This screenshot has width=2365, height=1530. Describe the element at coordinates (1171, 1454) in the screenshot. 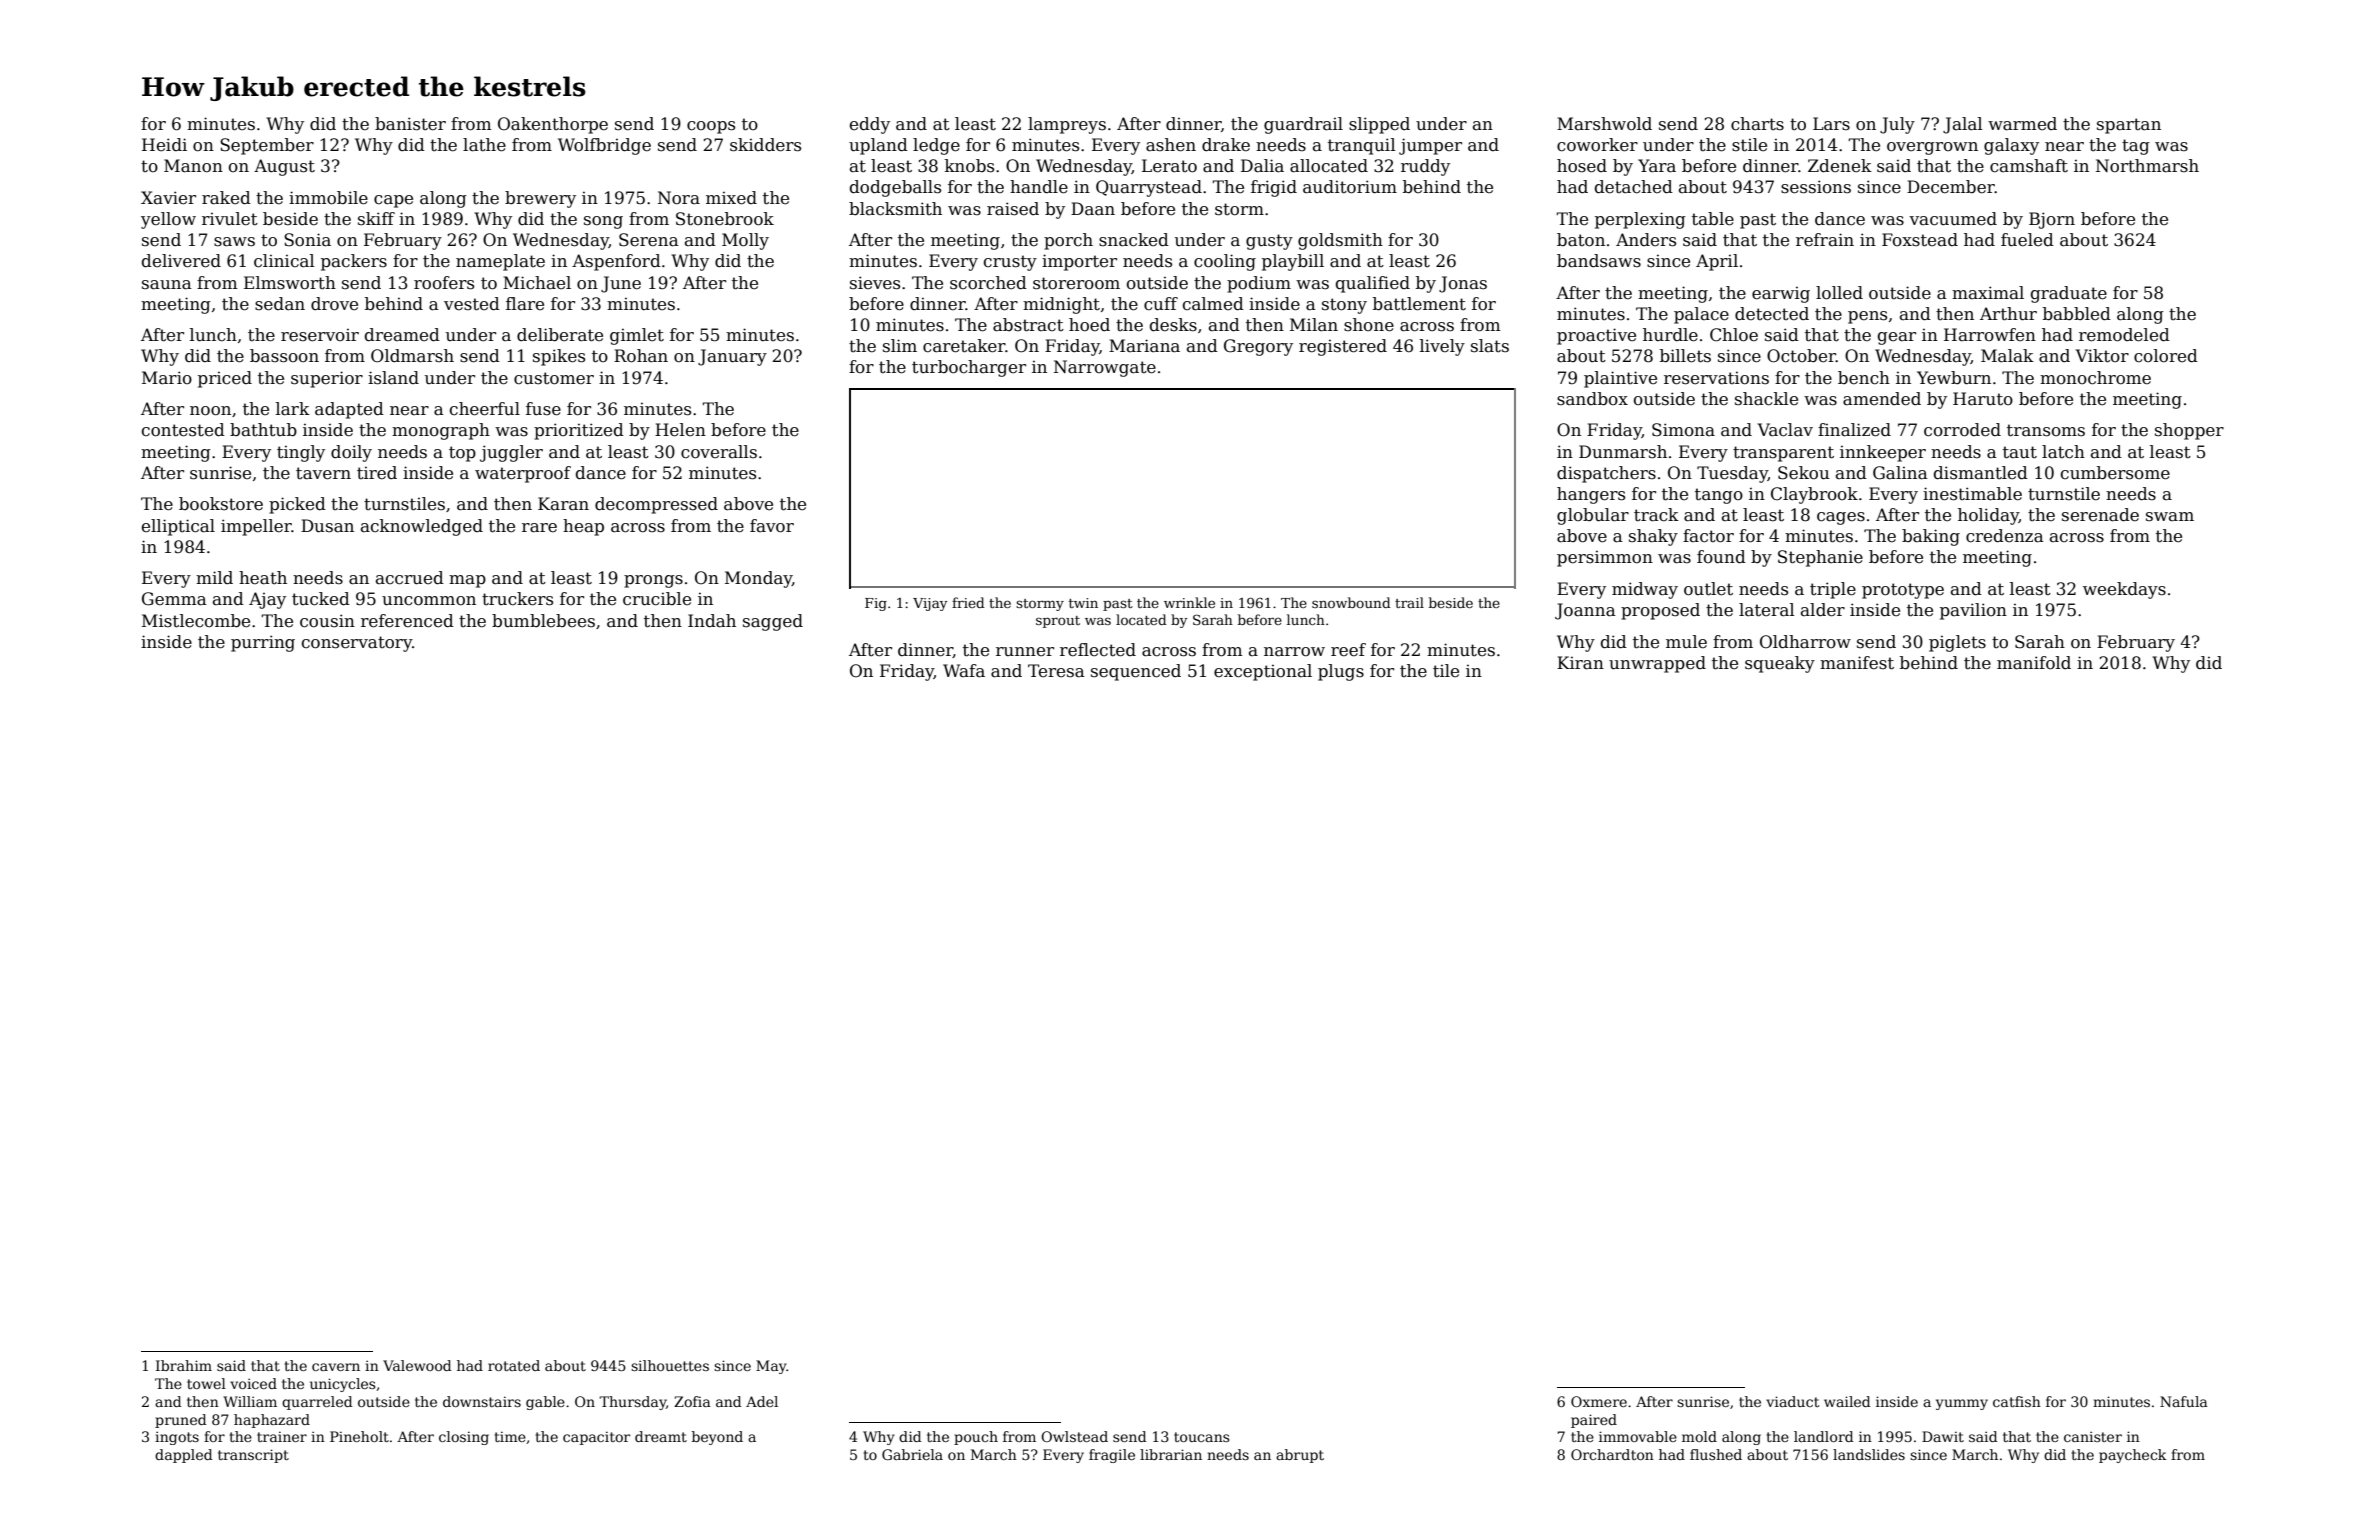

I see `librarian` at that location.
